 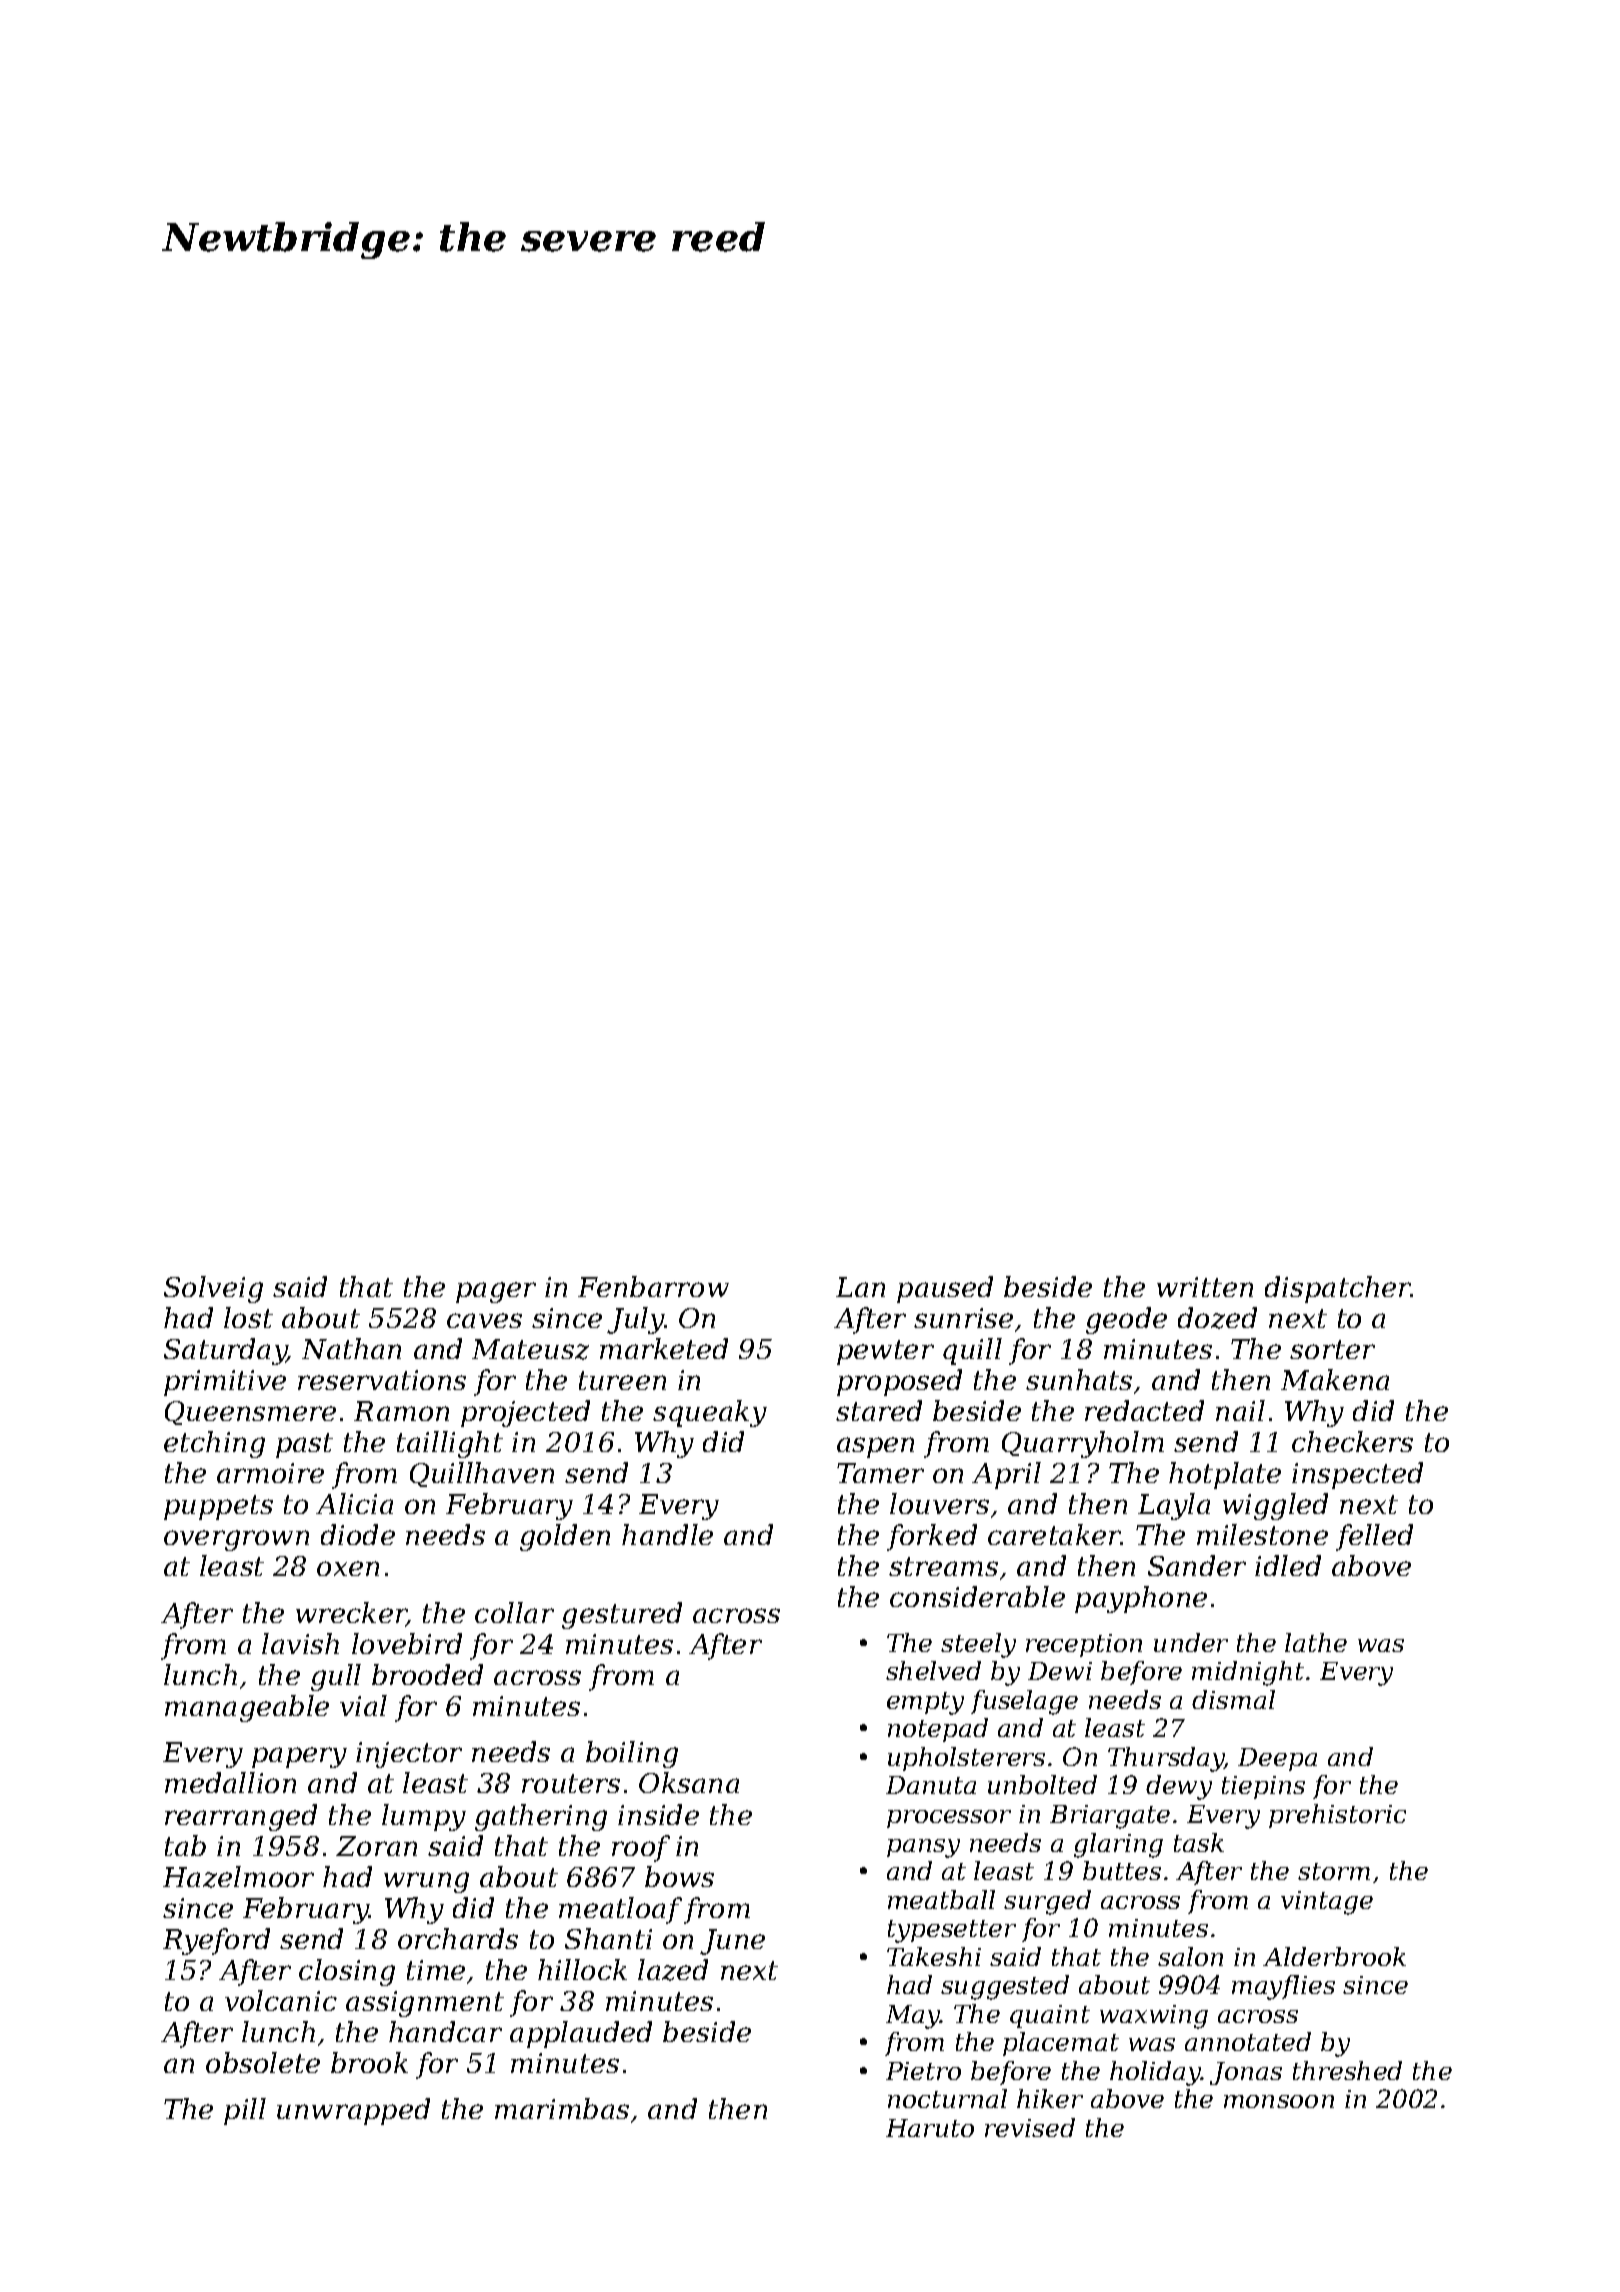 I want to click on pill, so click(x=245, y=2111).
